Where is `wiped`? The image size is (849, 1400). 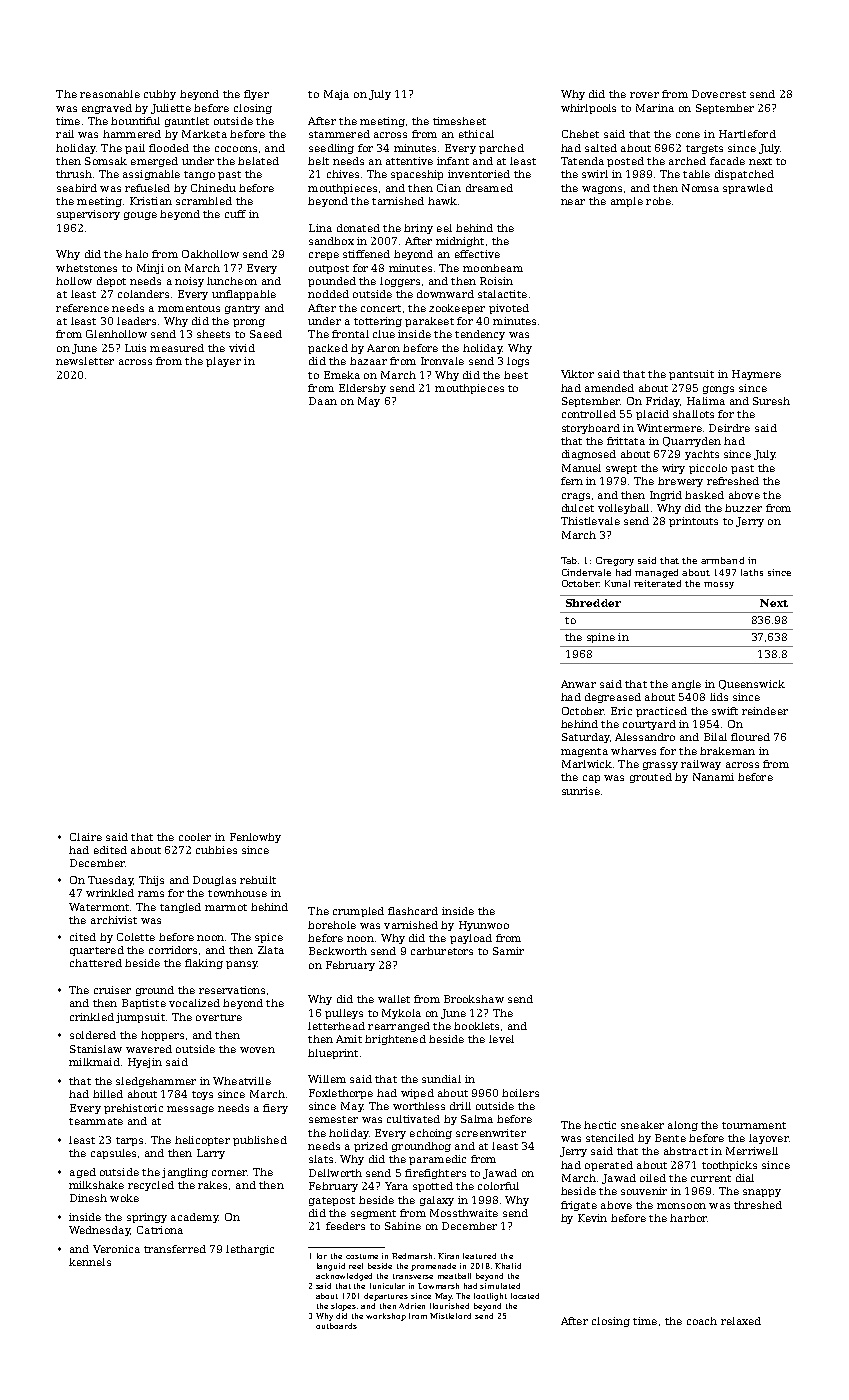
wiped is located at coordinates (417, 1094).
